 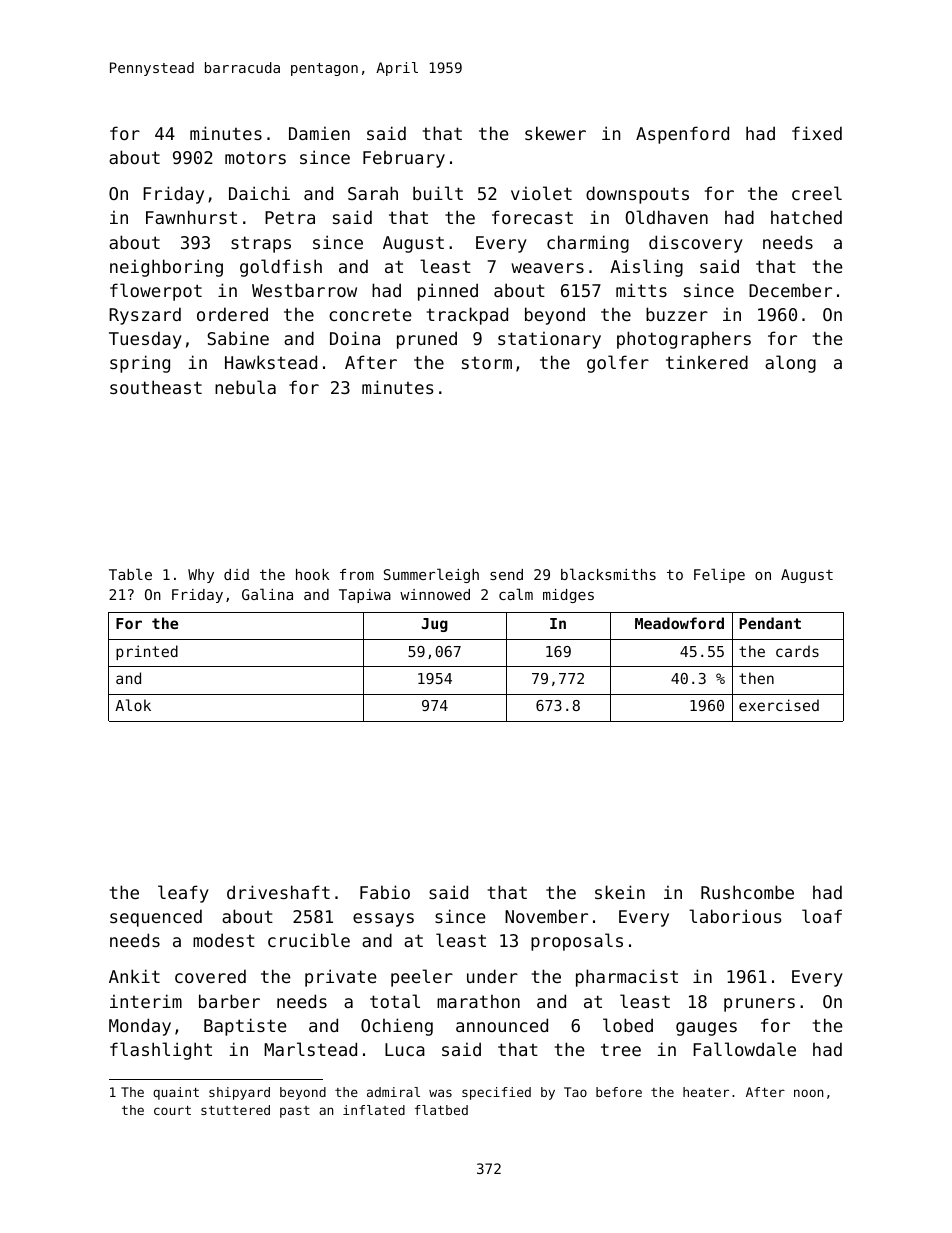 I want to click on from, so click(x=357, y=574).
